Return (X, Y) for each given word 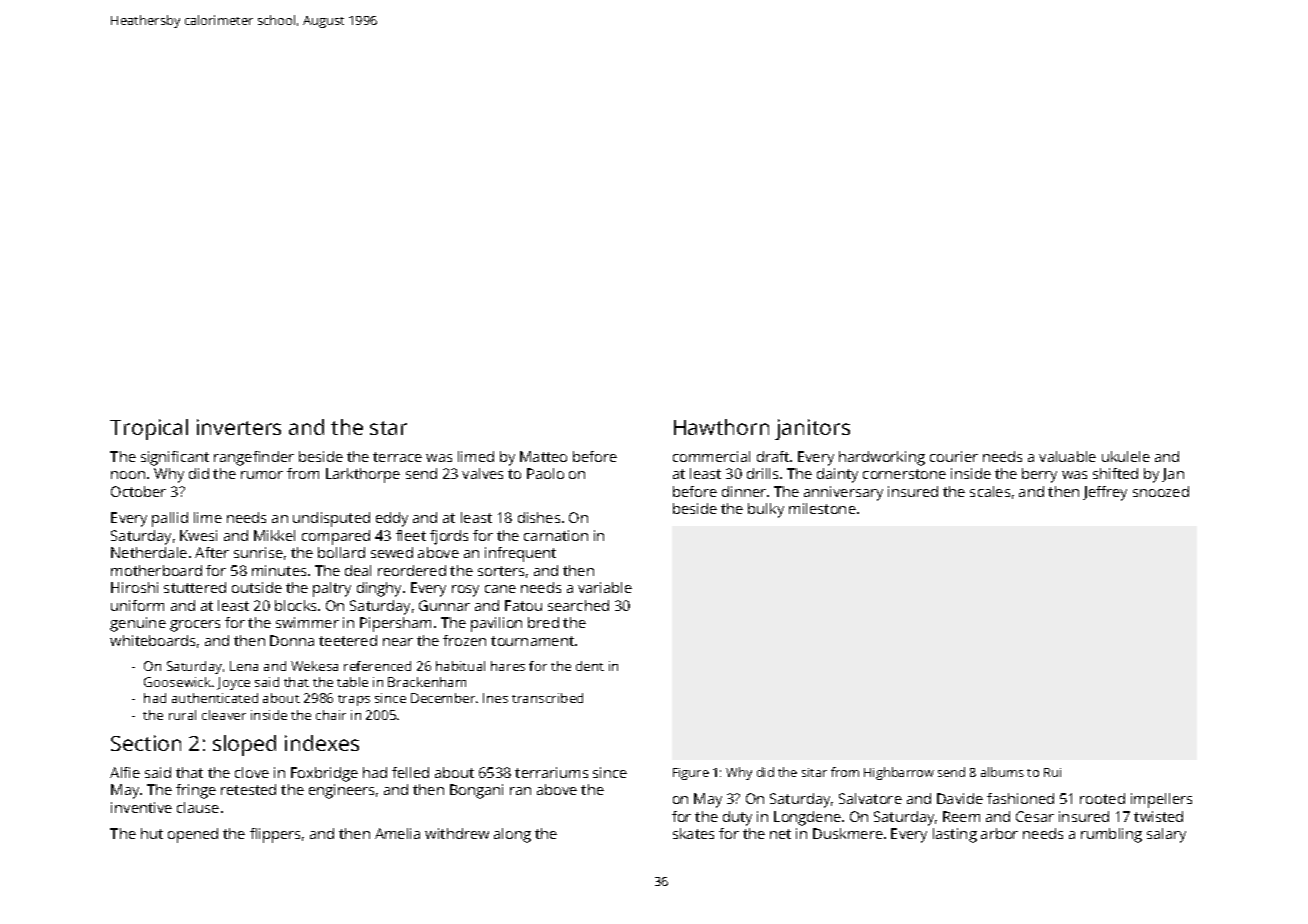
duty (737, 818)
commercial (711, 456)
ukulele (1126, 456)
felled (410, 772)
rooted (1102, 798)
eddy (392, 519)
